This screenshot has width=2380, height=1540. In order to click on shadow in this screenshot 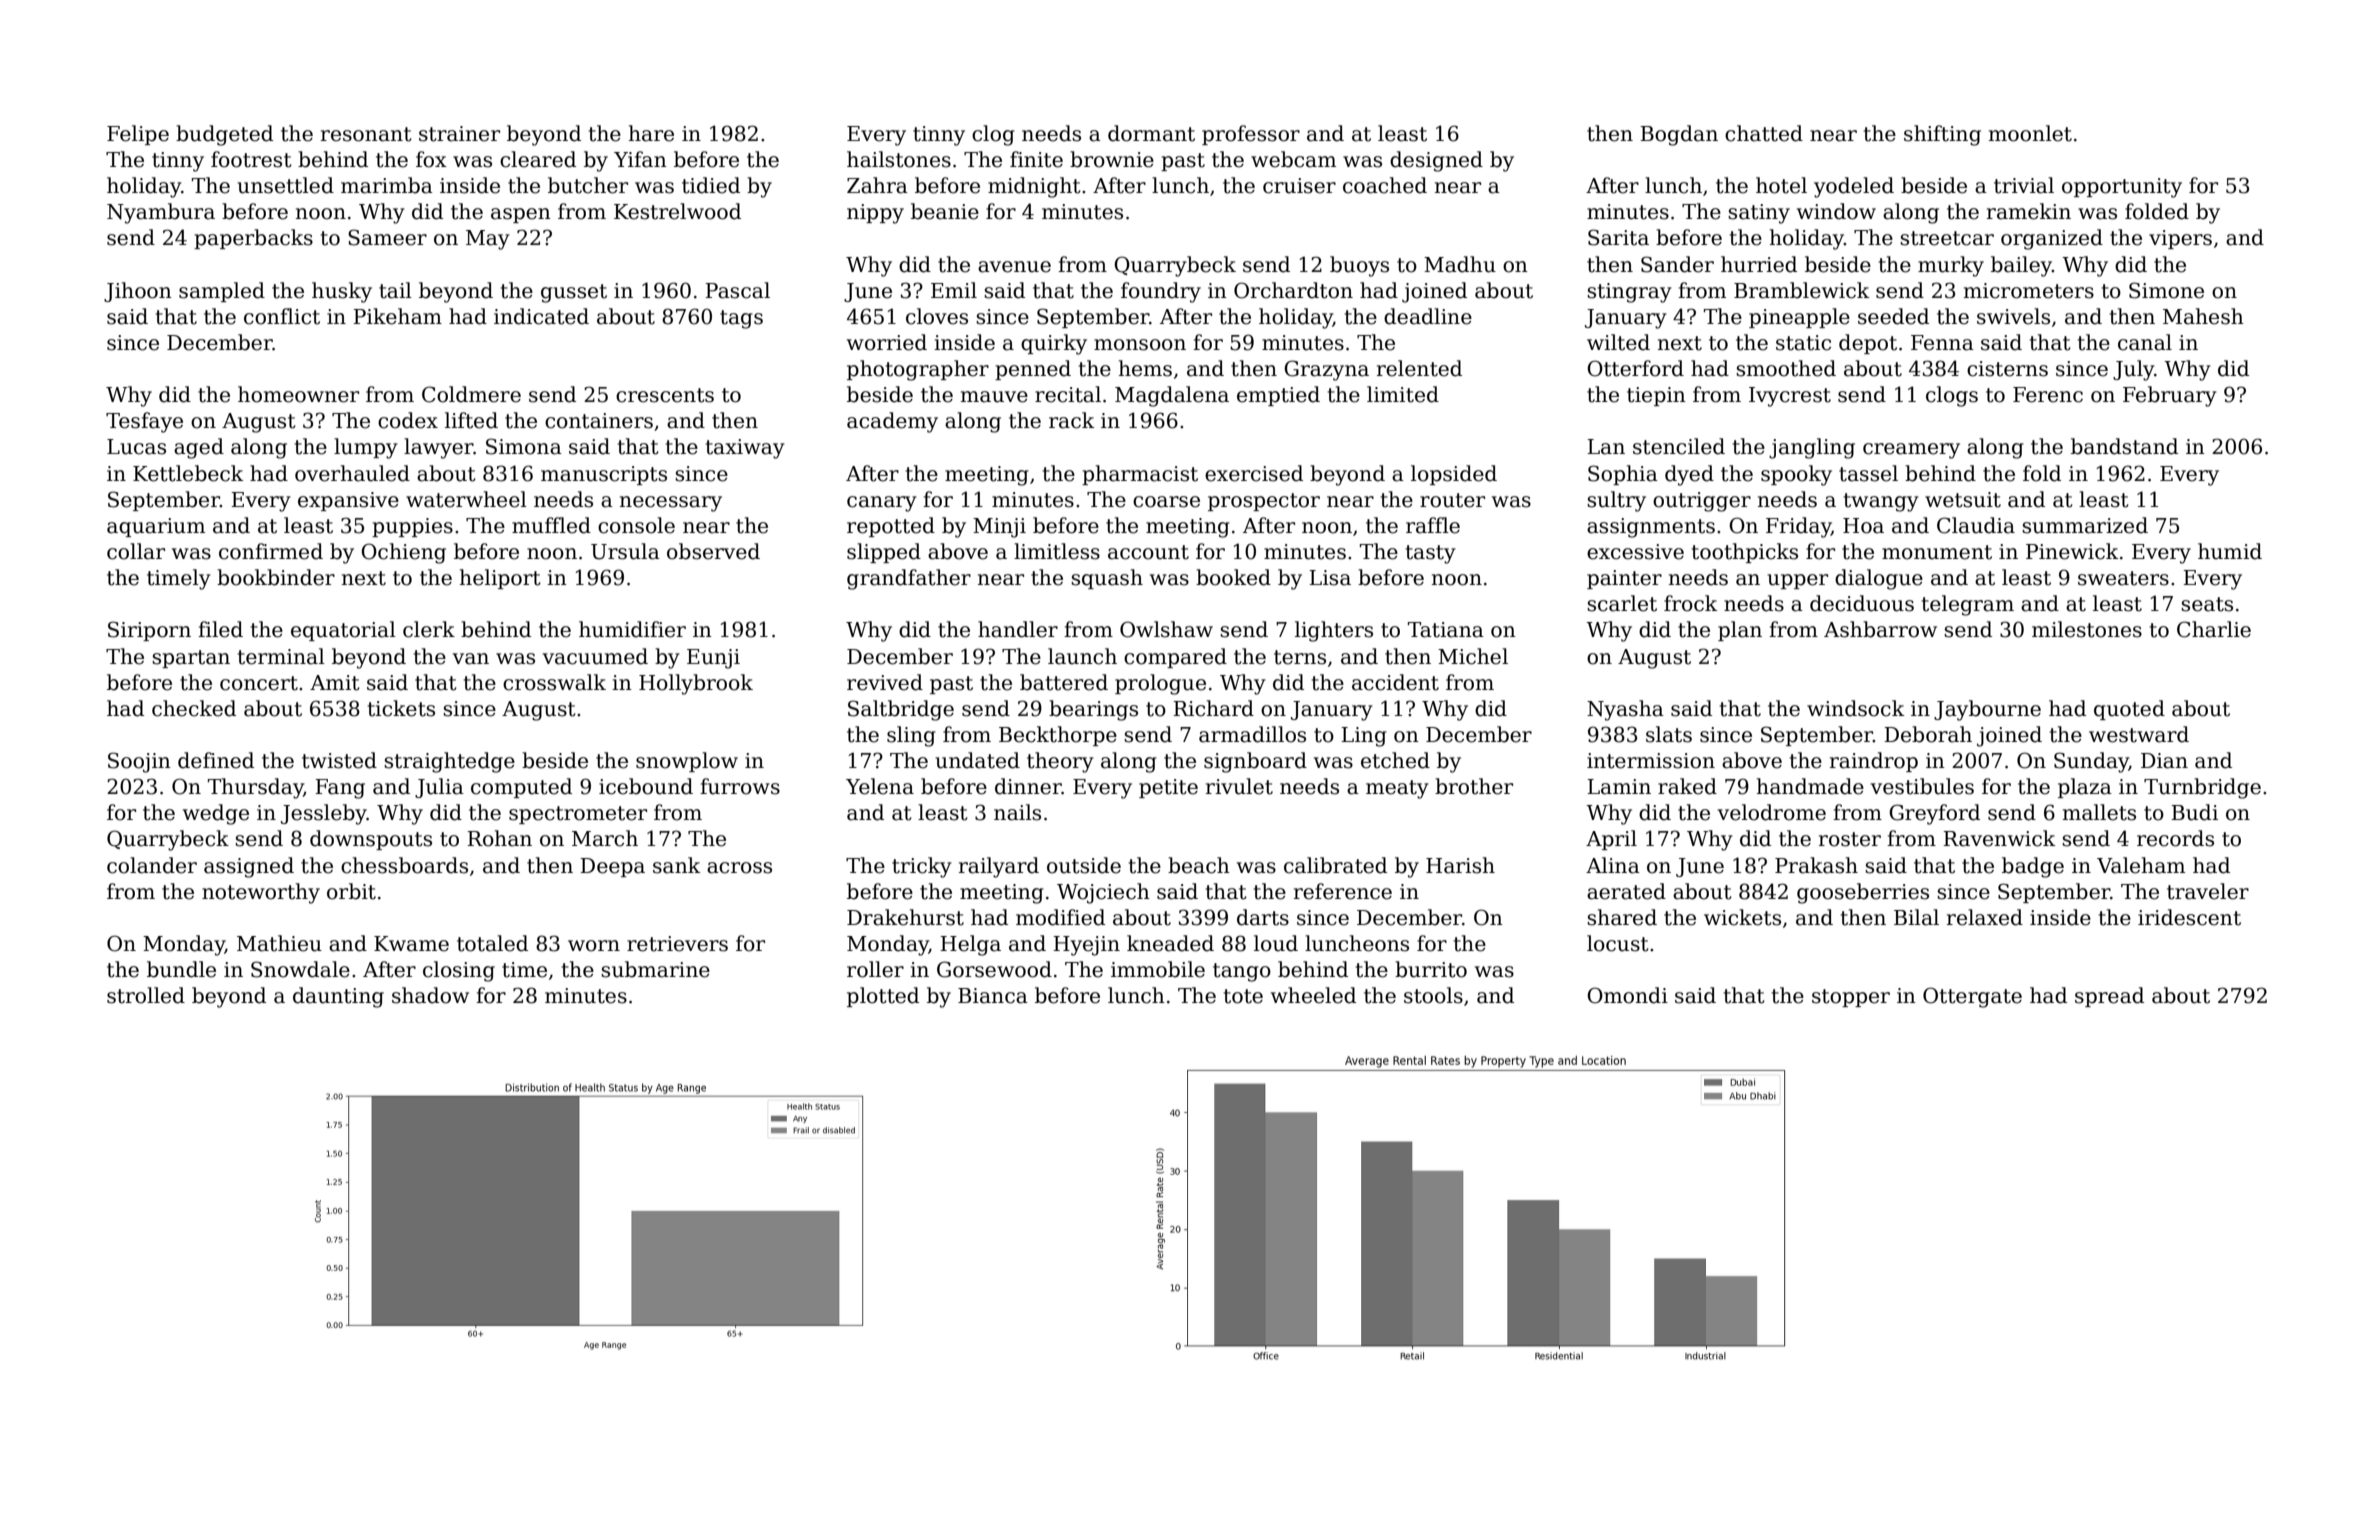, I will do `click(430, 995)`.
